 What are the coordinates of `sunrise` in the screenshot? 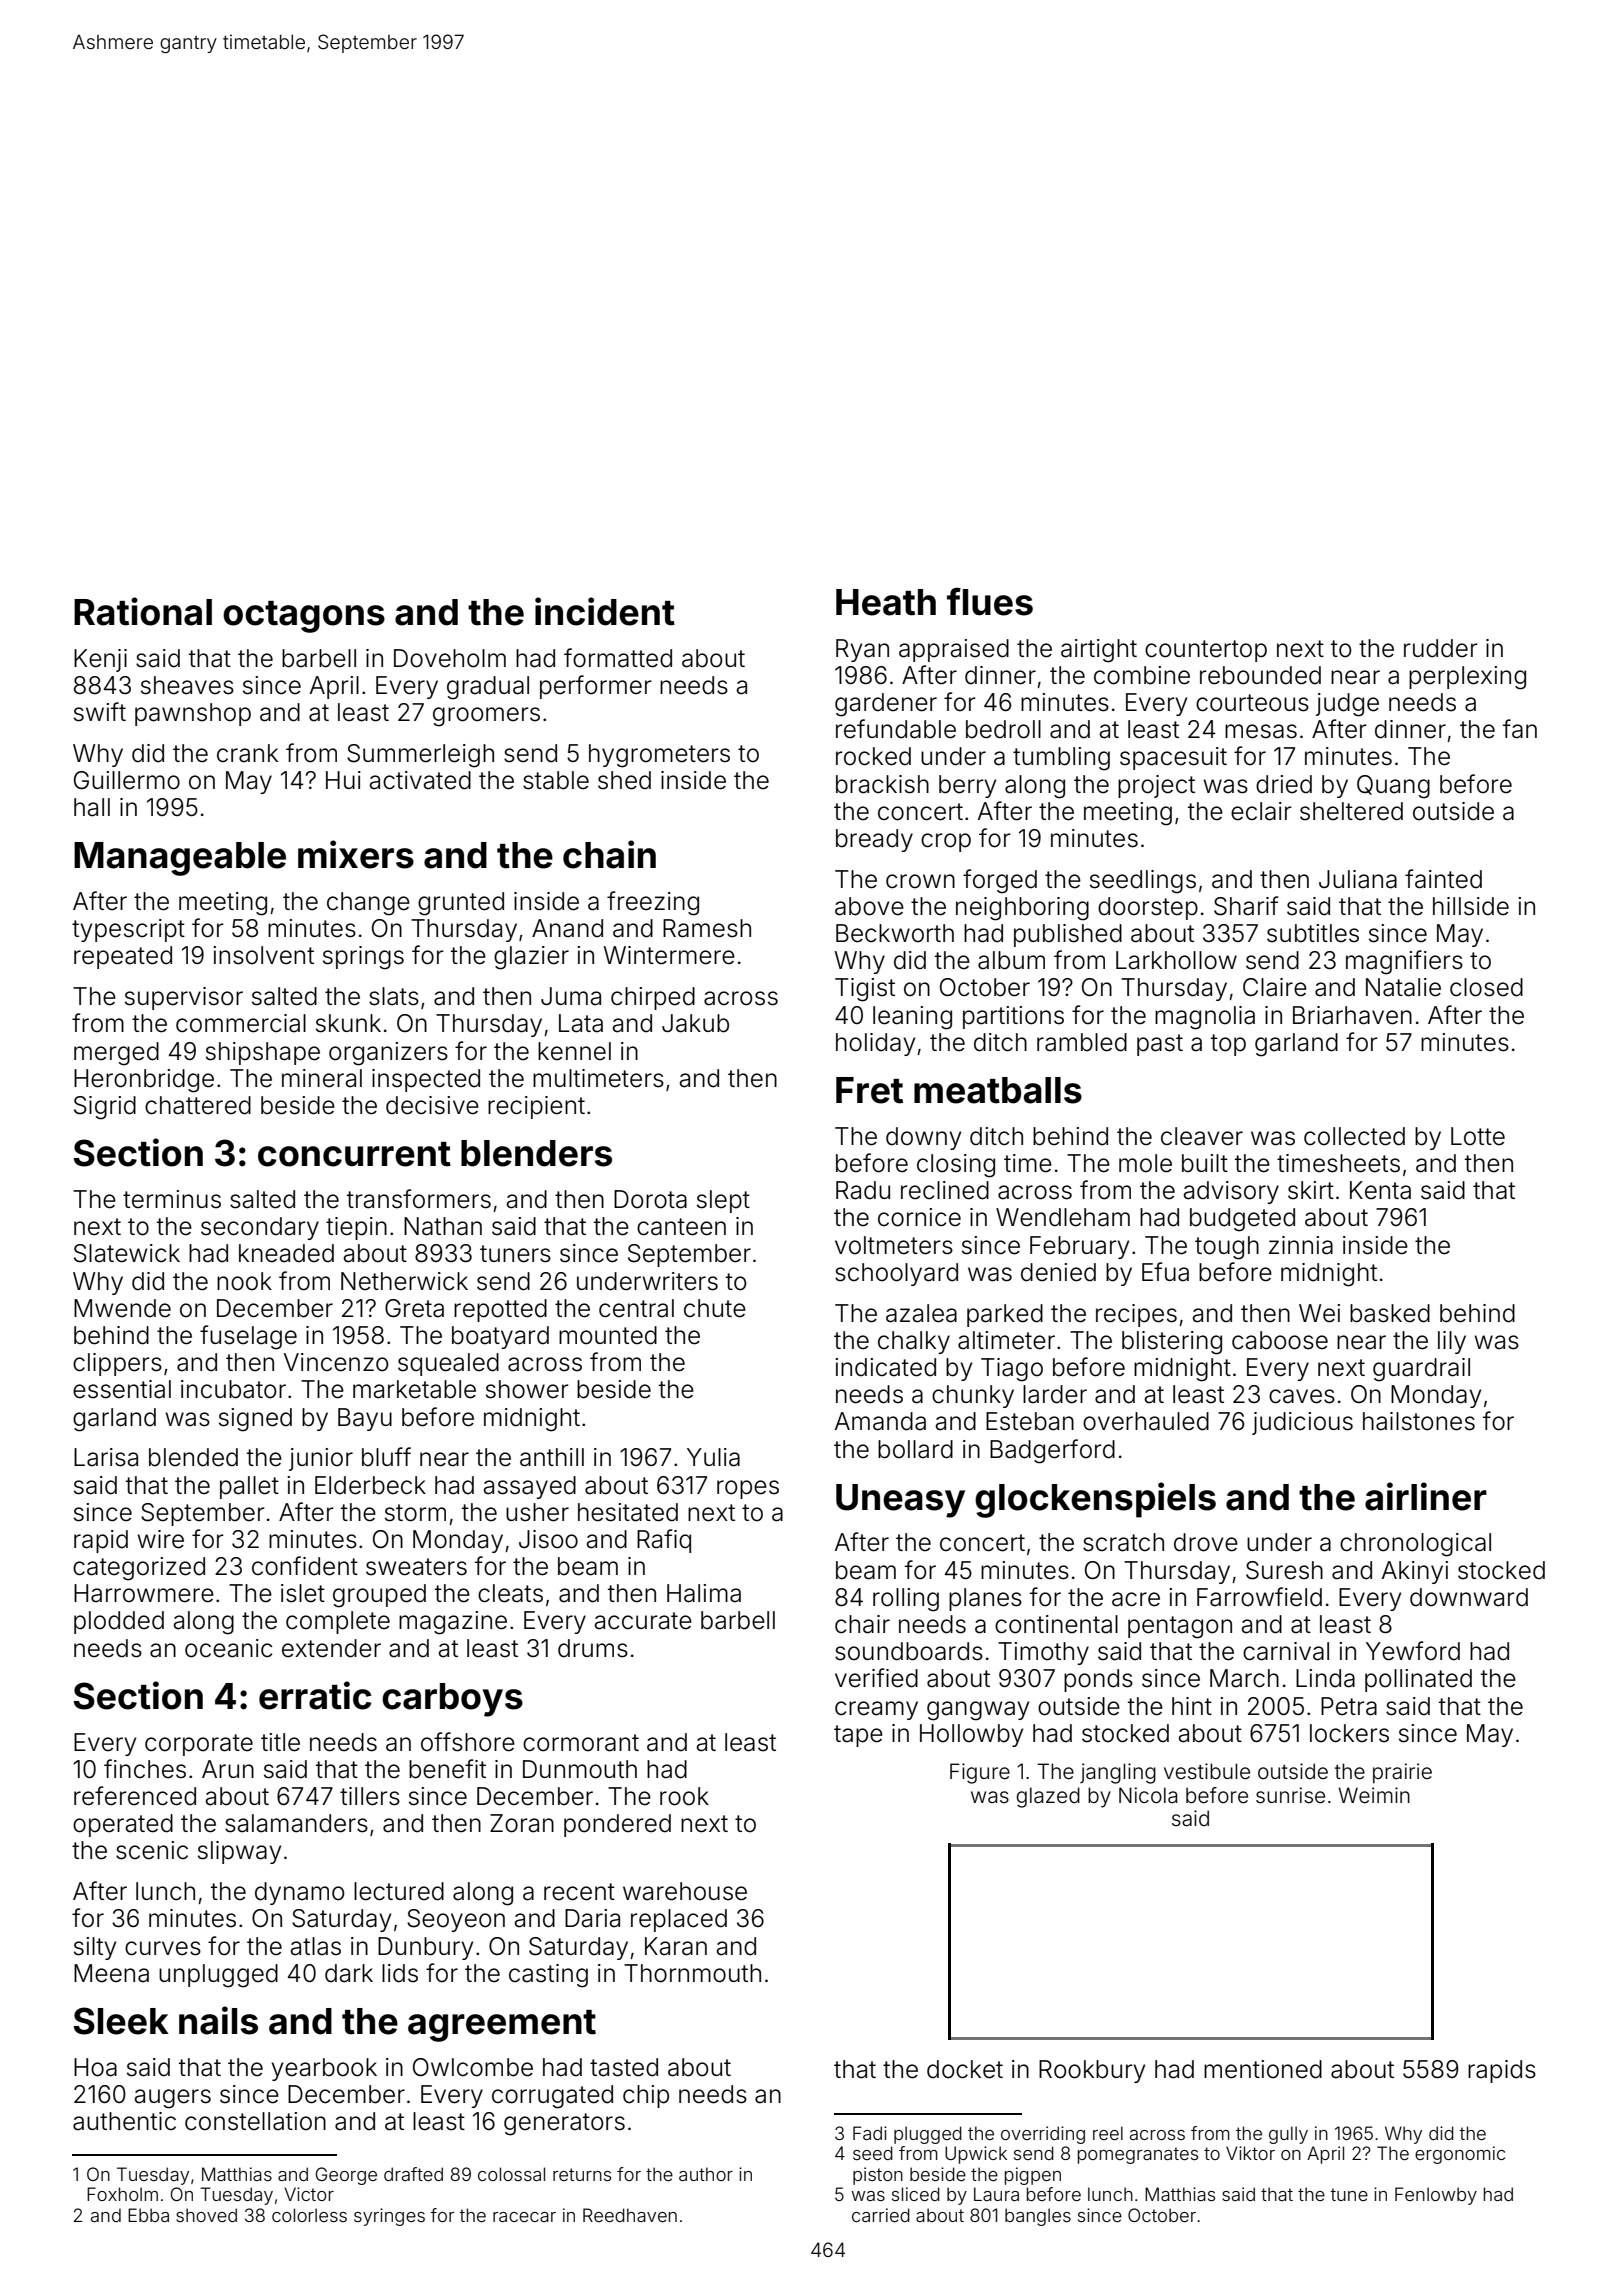 It's located at (1290, 1795).
